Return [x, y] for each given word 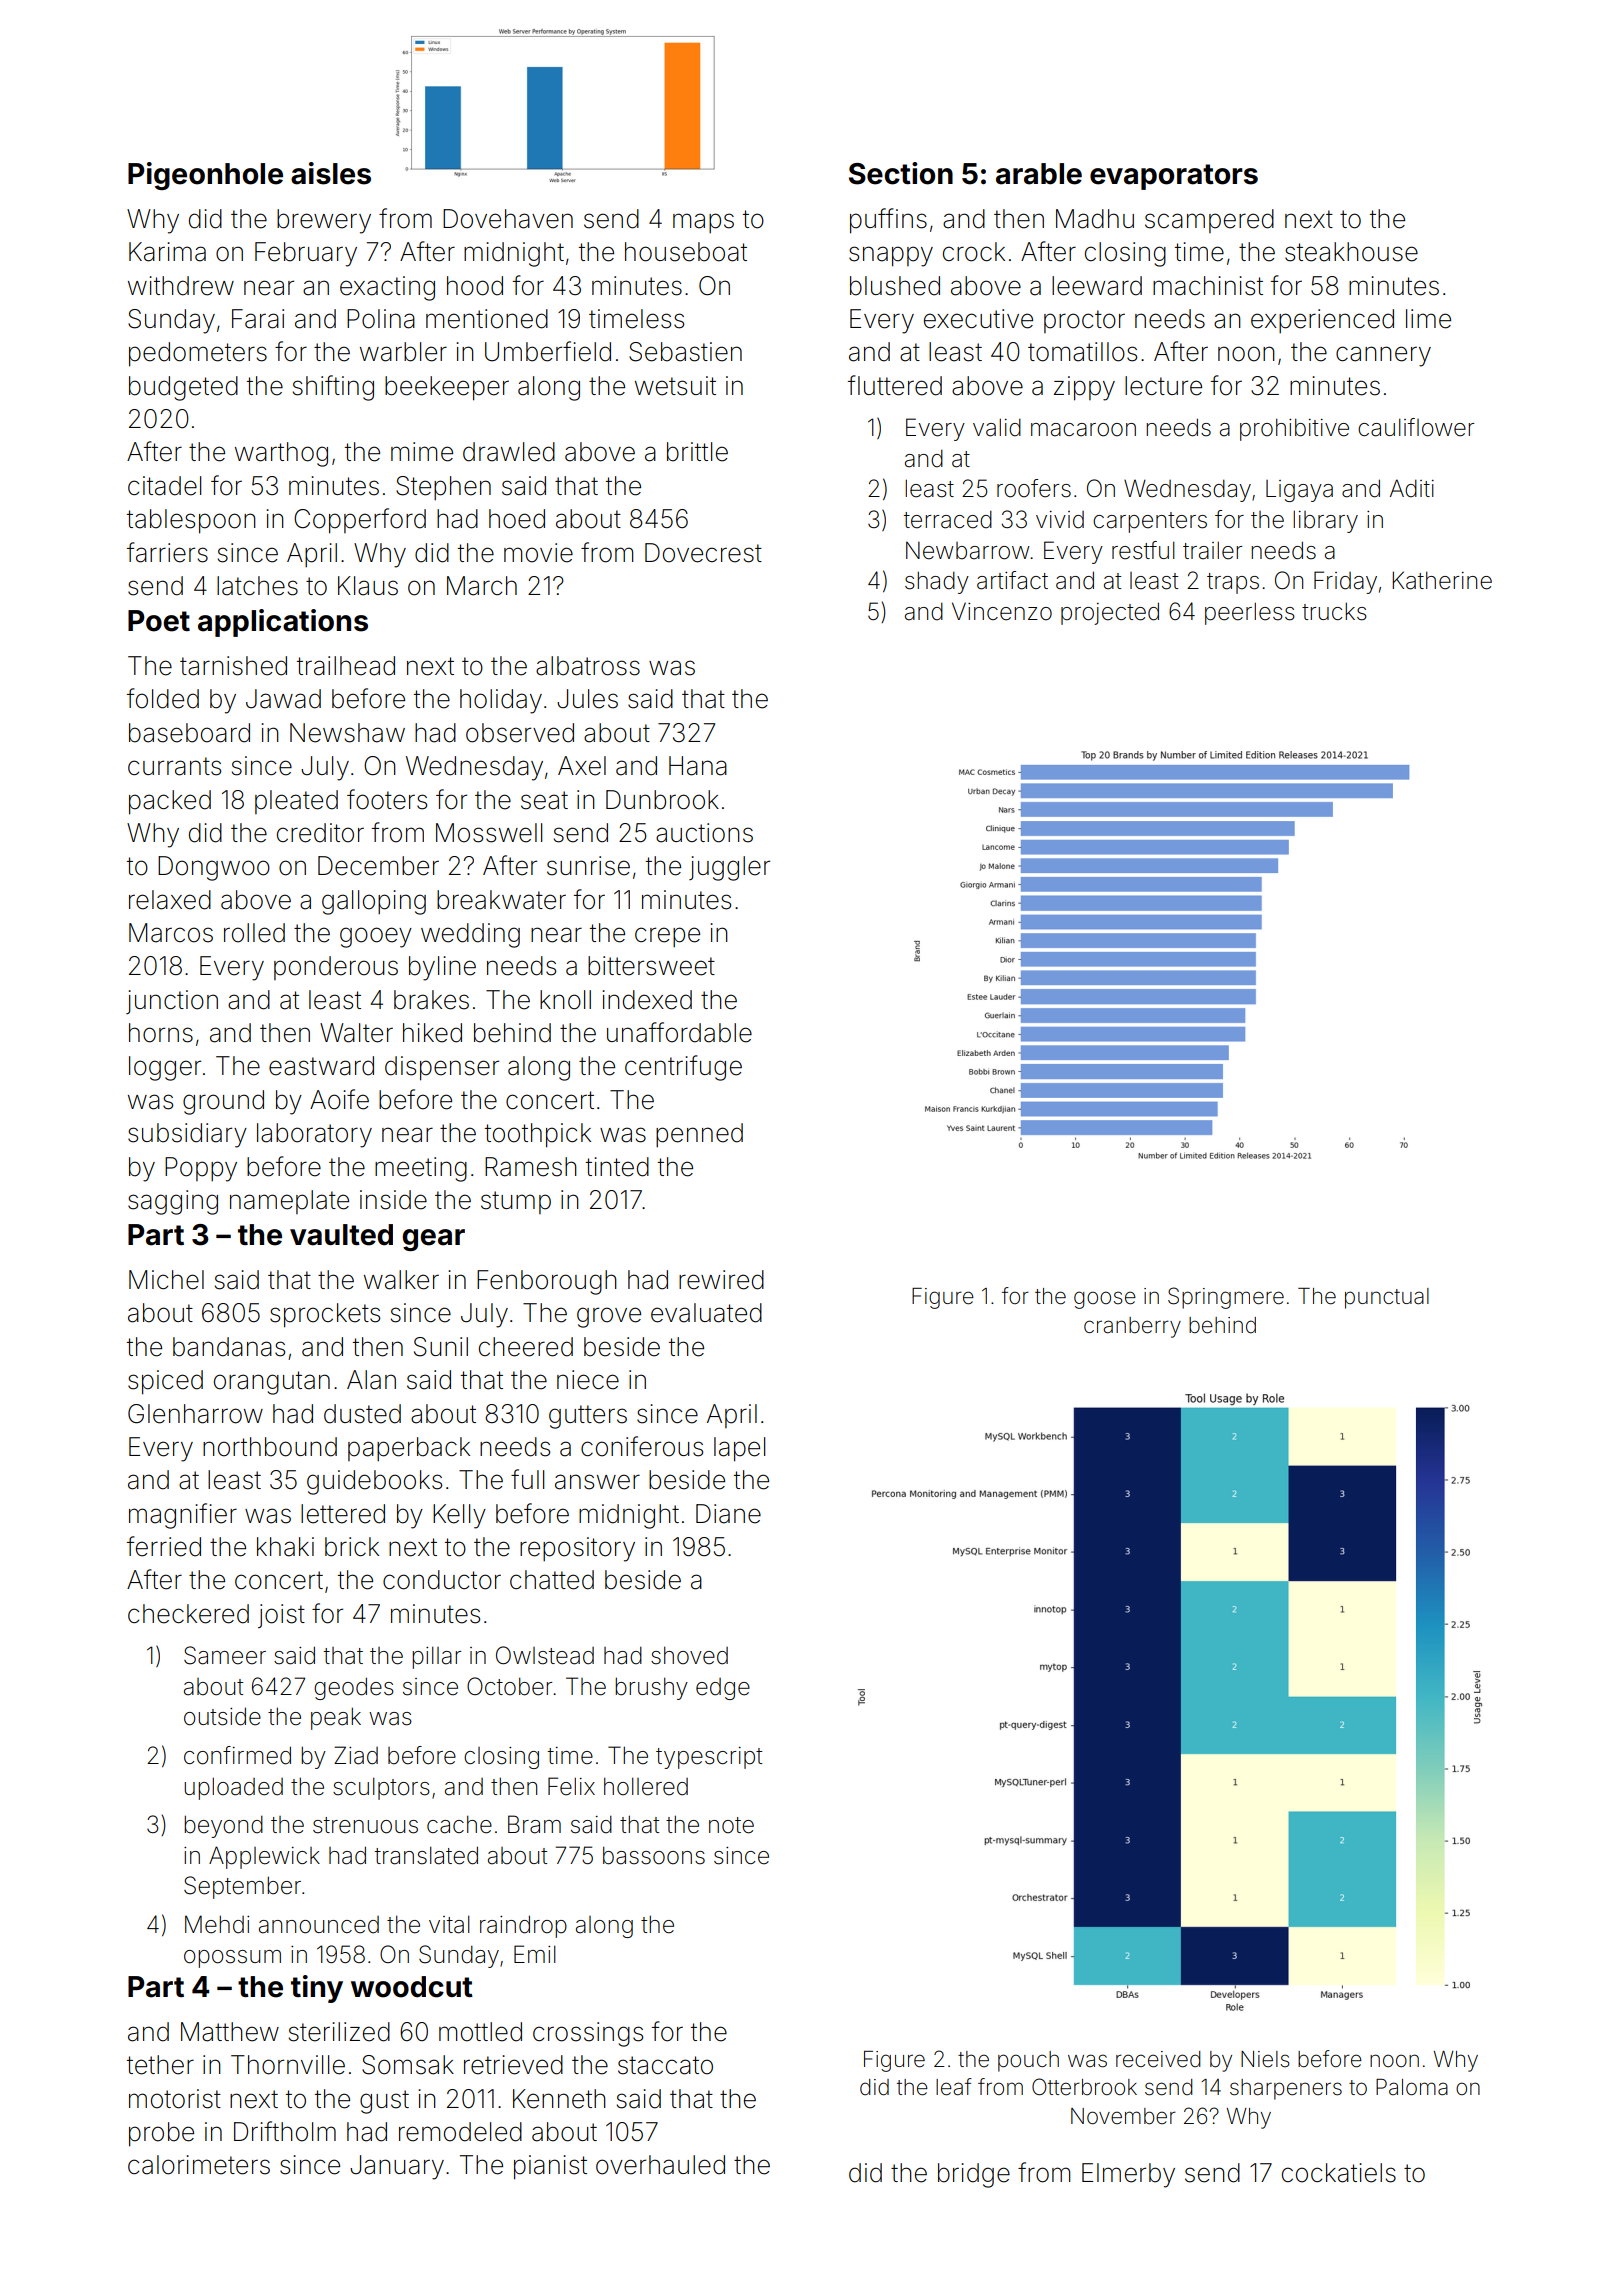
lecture [1163, 386]
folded [163, 698]
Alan [371, 1380]
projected [1110, 613]
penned [699, 1135]
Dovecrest [703, 553]
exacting [387, 288]
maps [703, 223]
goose [1105, 1300]
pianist [550, 2167]
